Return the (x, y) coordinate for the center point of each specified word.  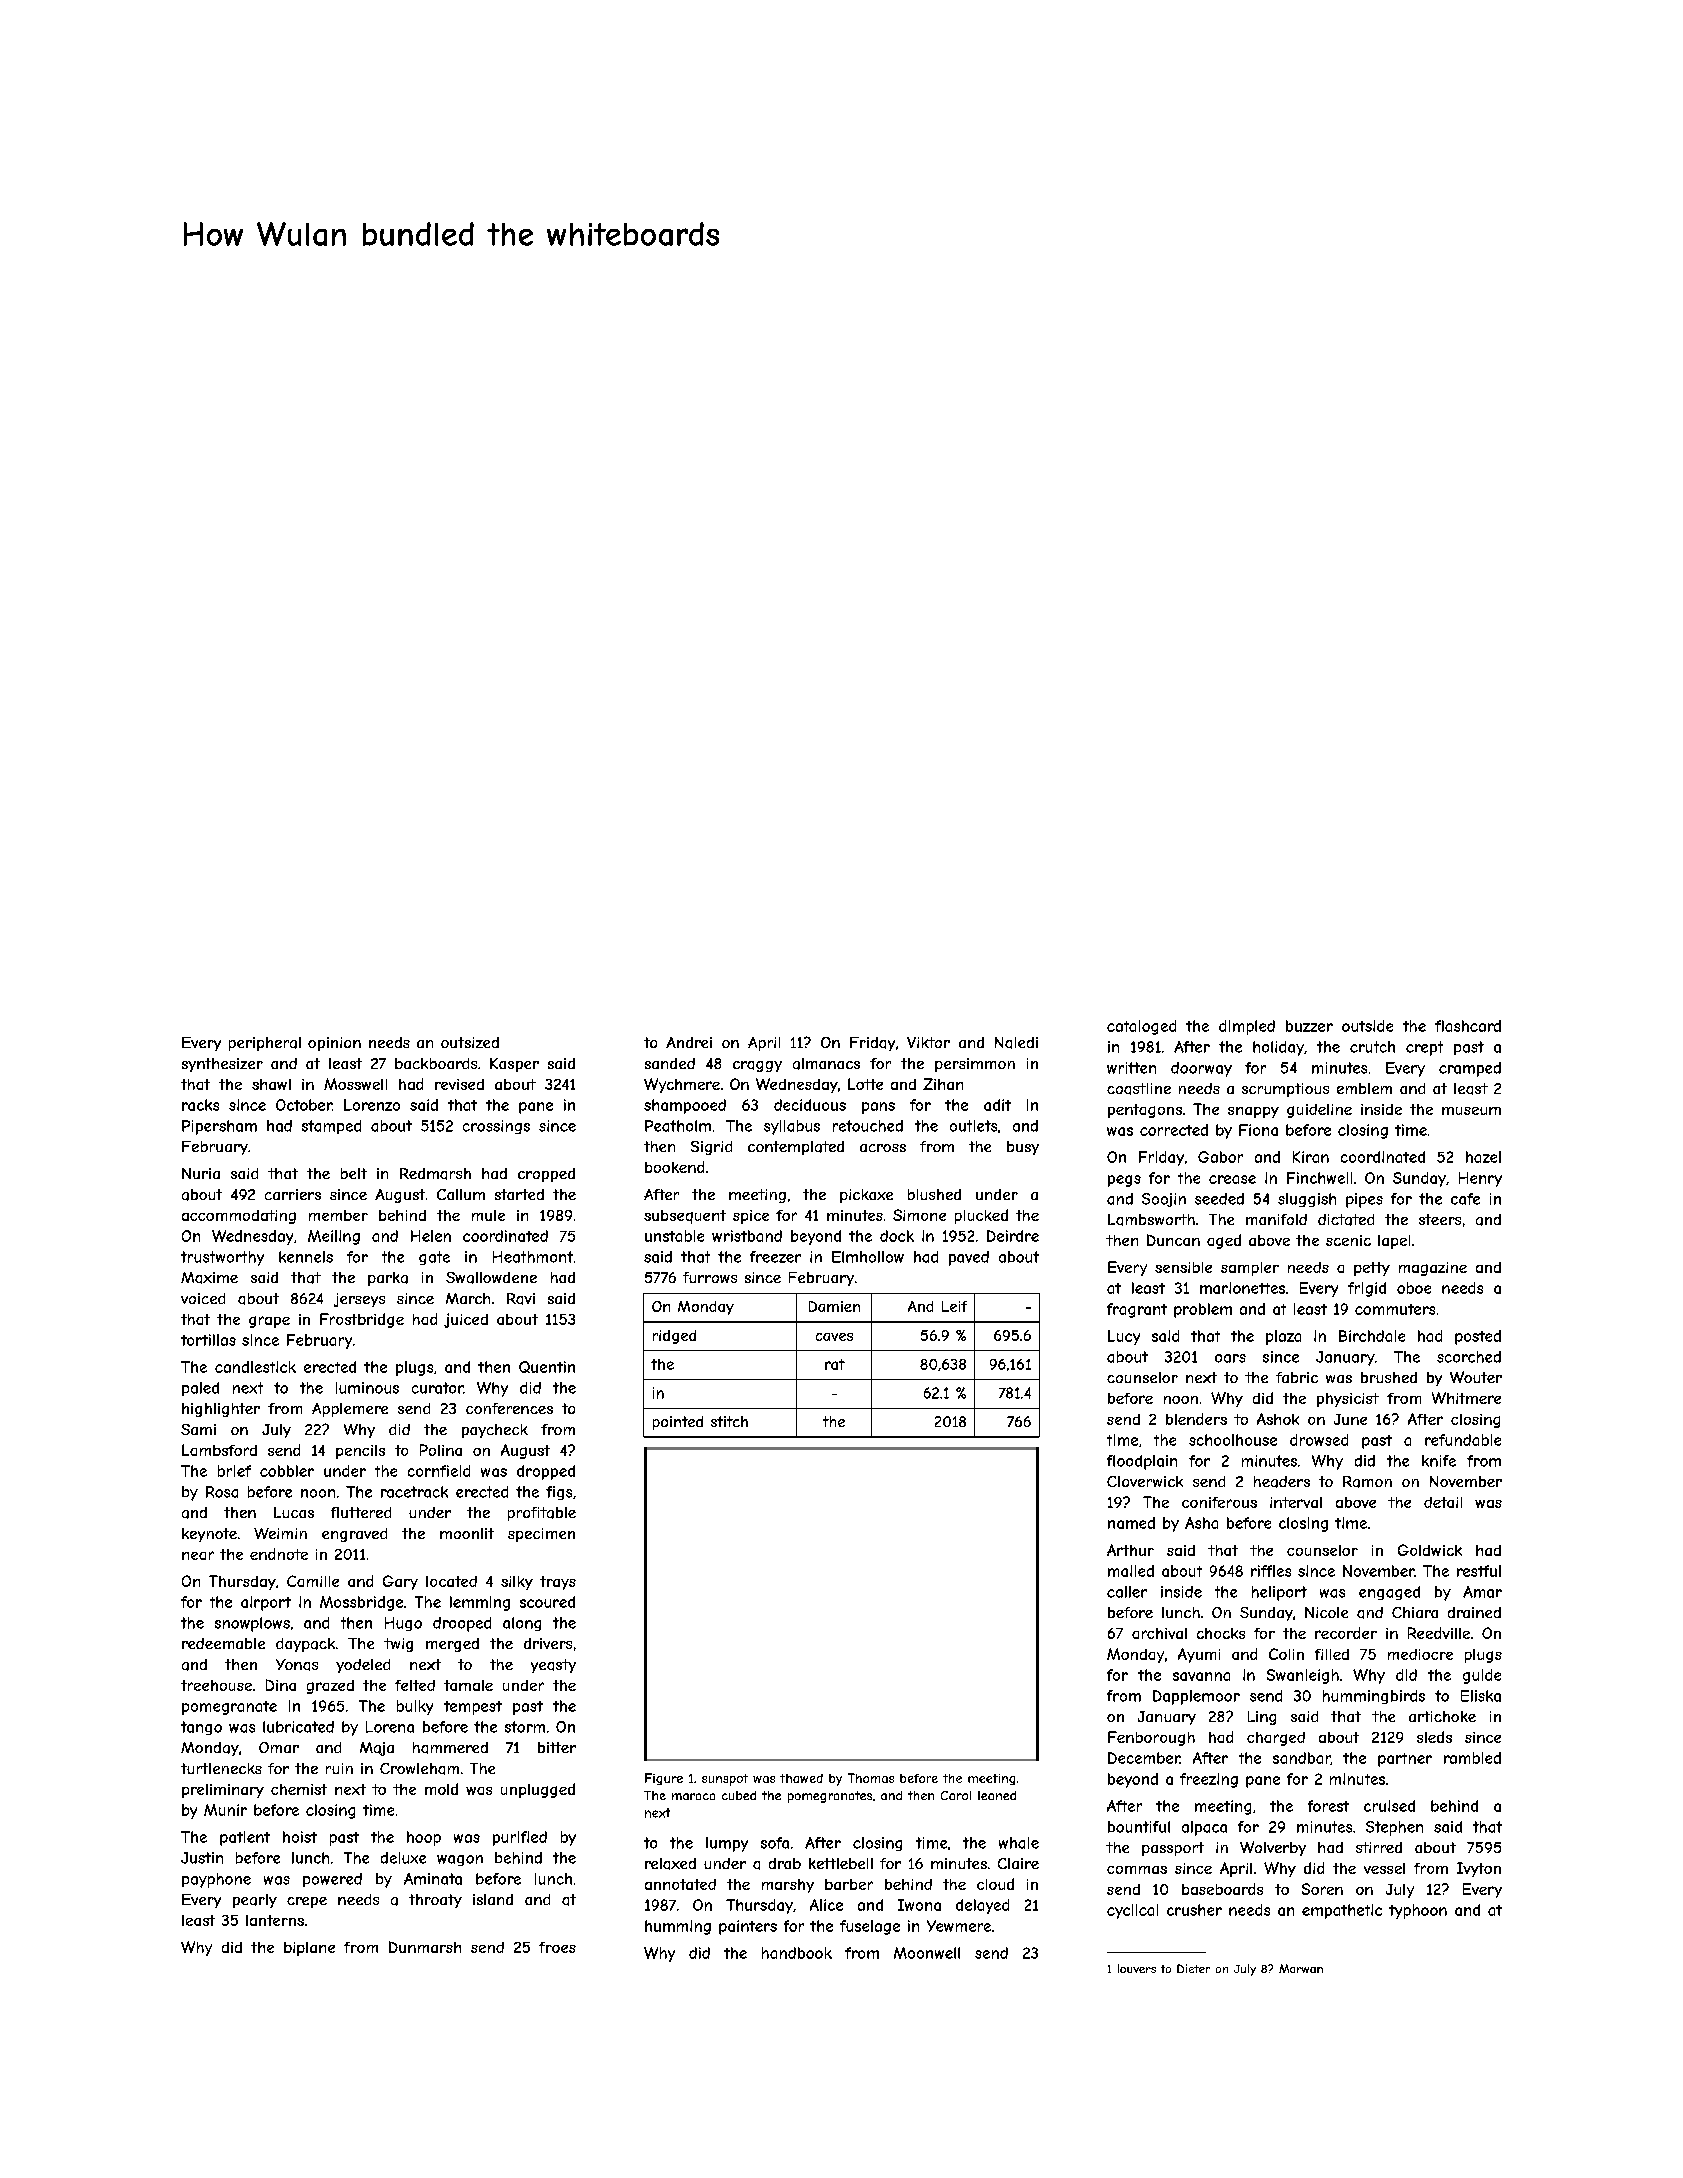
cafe (1465, 1199)
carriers (293, 1194)
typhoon (1418, 1911)
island (493, 1899)
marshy (788, 1886)
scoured (547, 1602)
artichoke (1442, 1716)
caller (1127, 1592)
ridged (674, 1337)
